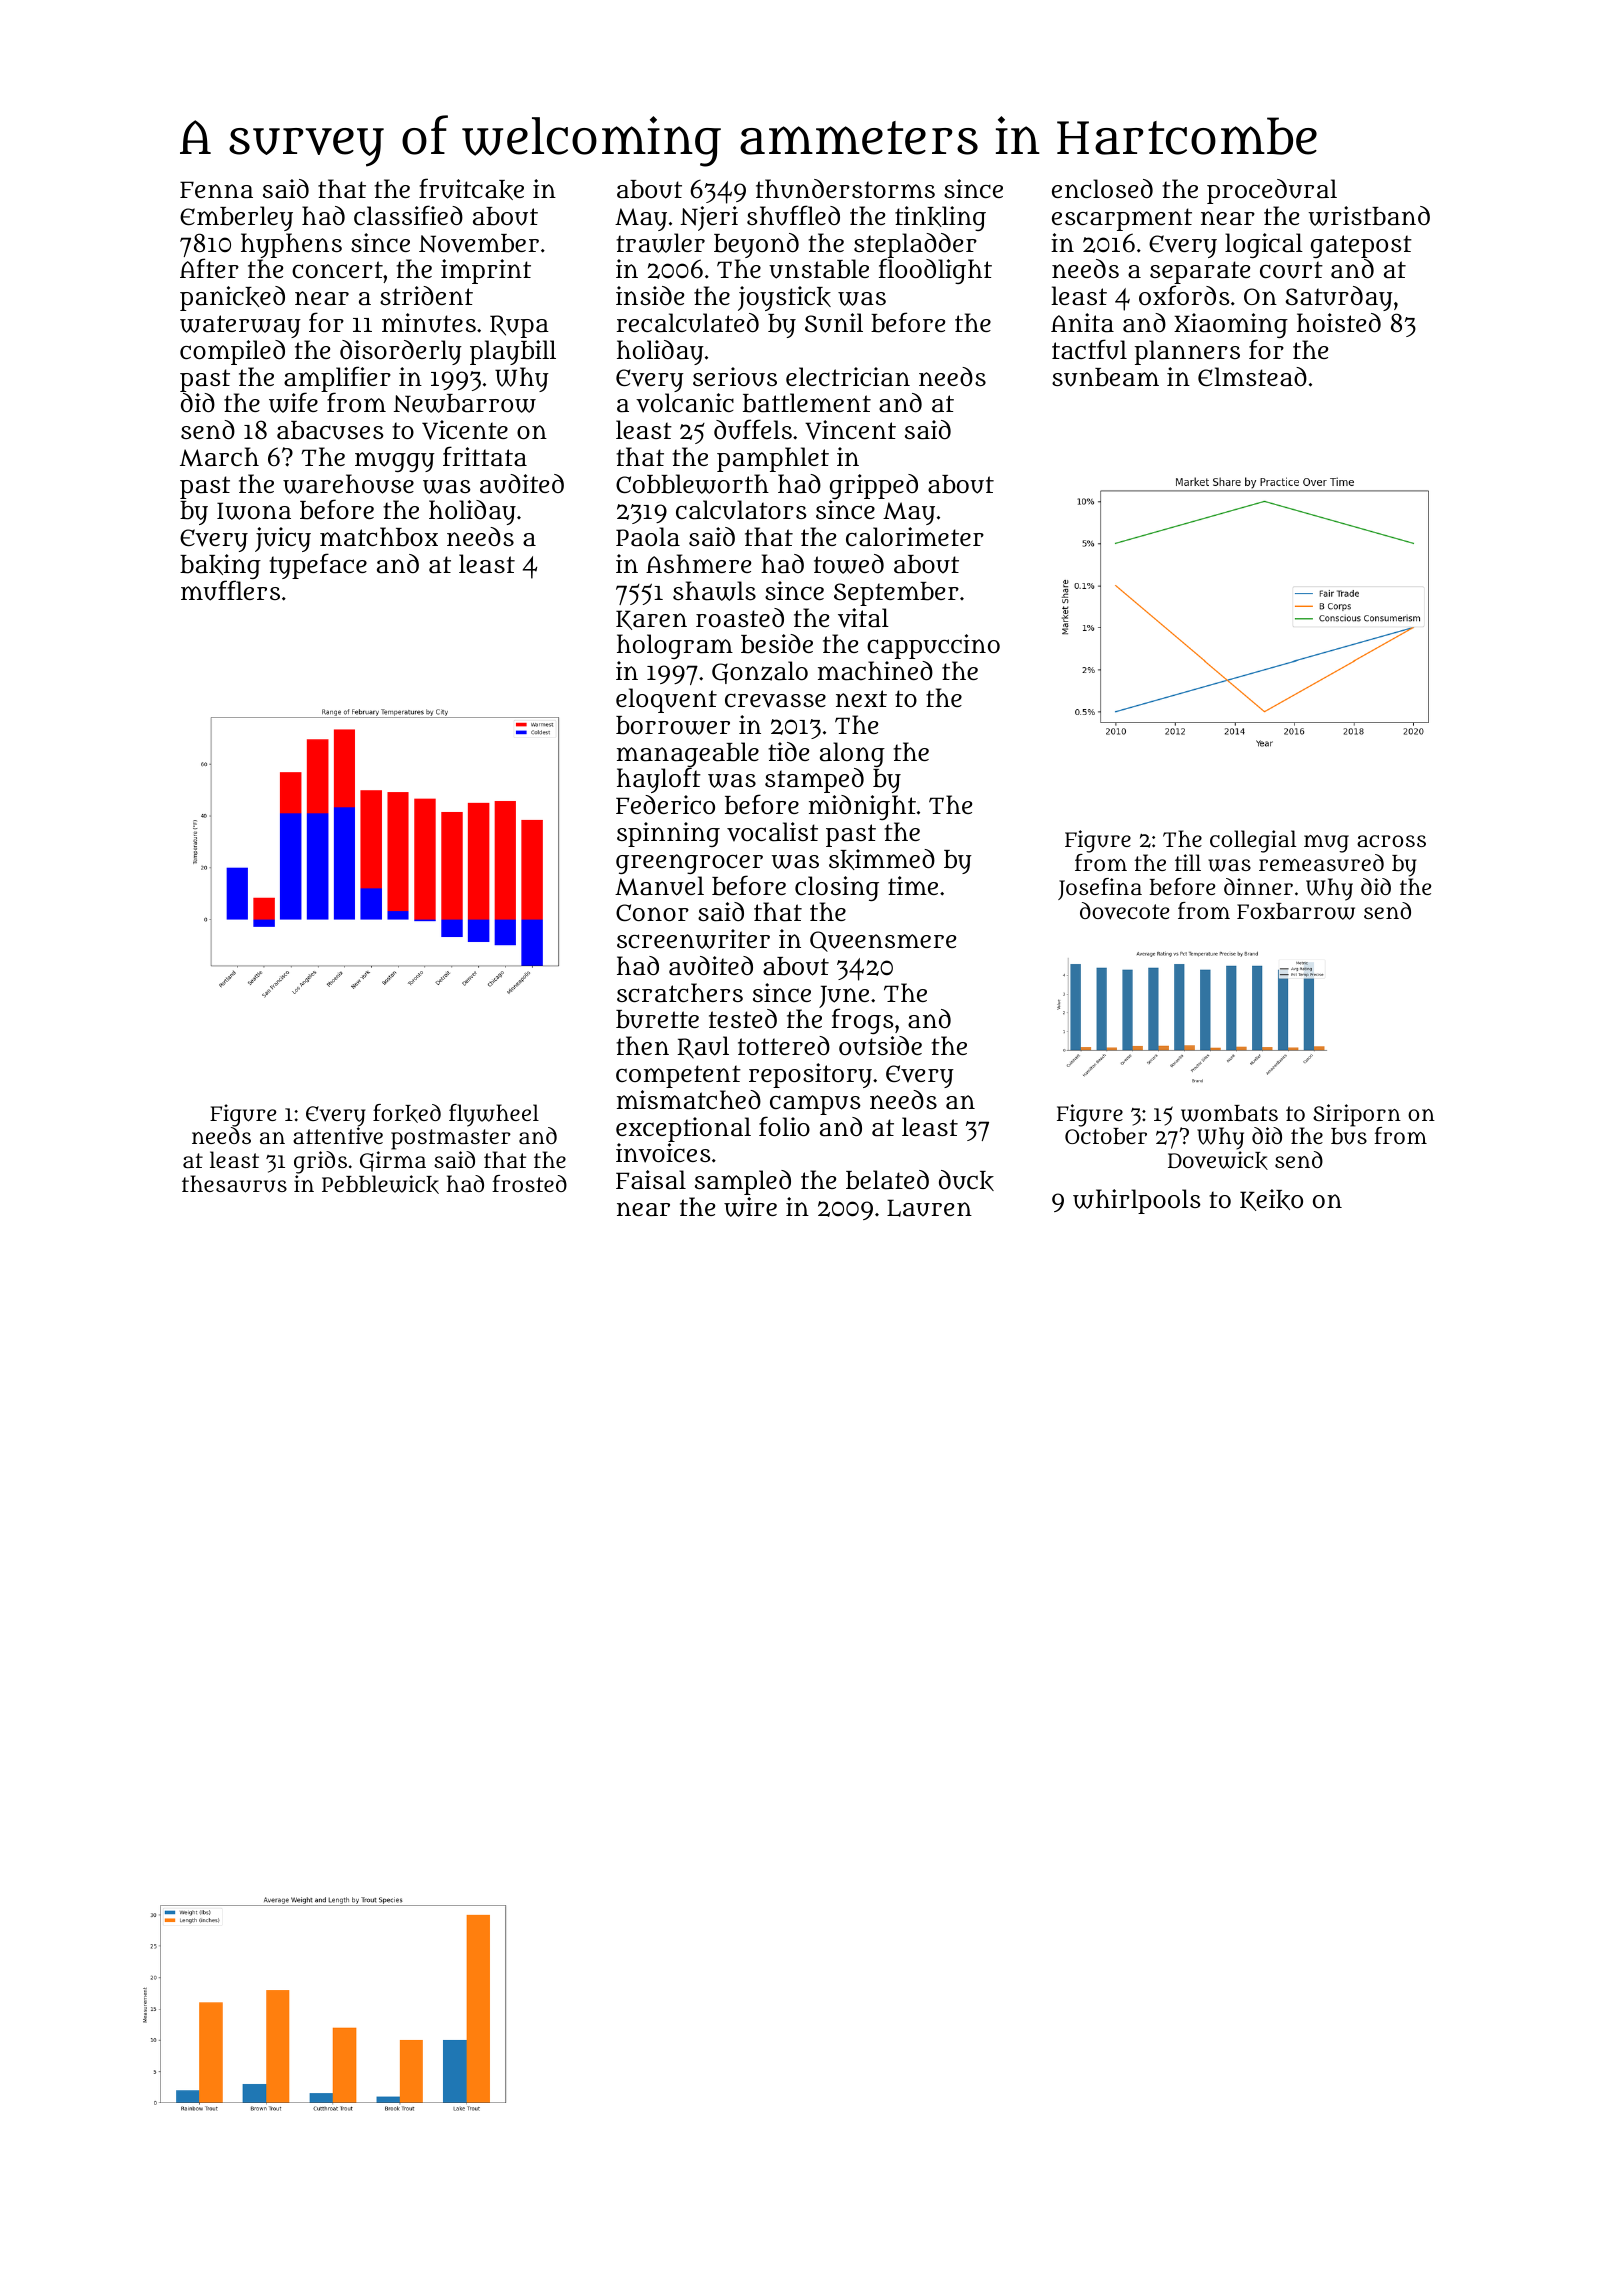  I want to click on Elmstead, so click(1252, 377).
